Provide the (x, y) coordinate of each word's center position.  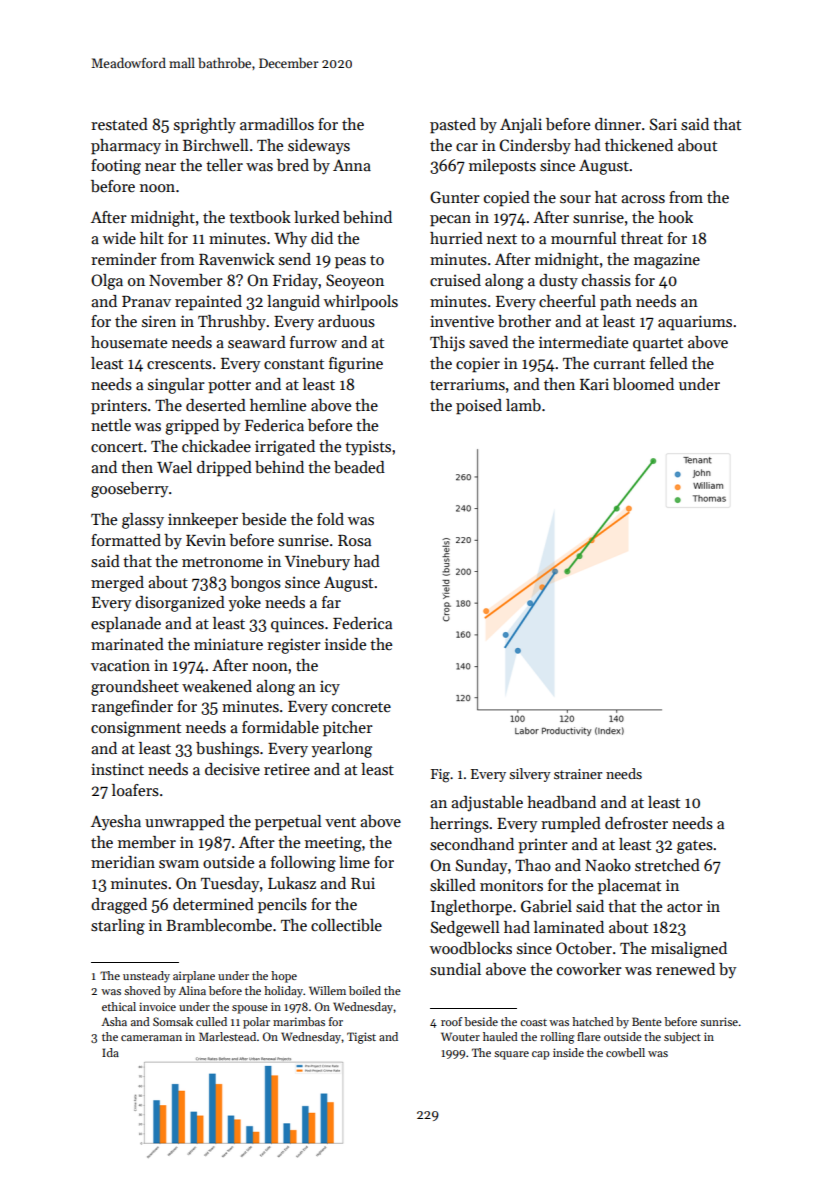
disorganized (180, 604)
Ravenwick (237, 259)
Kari (594, 384)
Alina (192, 990)
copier (478, 365)
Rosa (354, 541)
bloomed (643, 384)
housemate (129, 342)
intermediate (583, 342)
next (502, 239)
